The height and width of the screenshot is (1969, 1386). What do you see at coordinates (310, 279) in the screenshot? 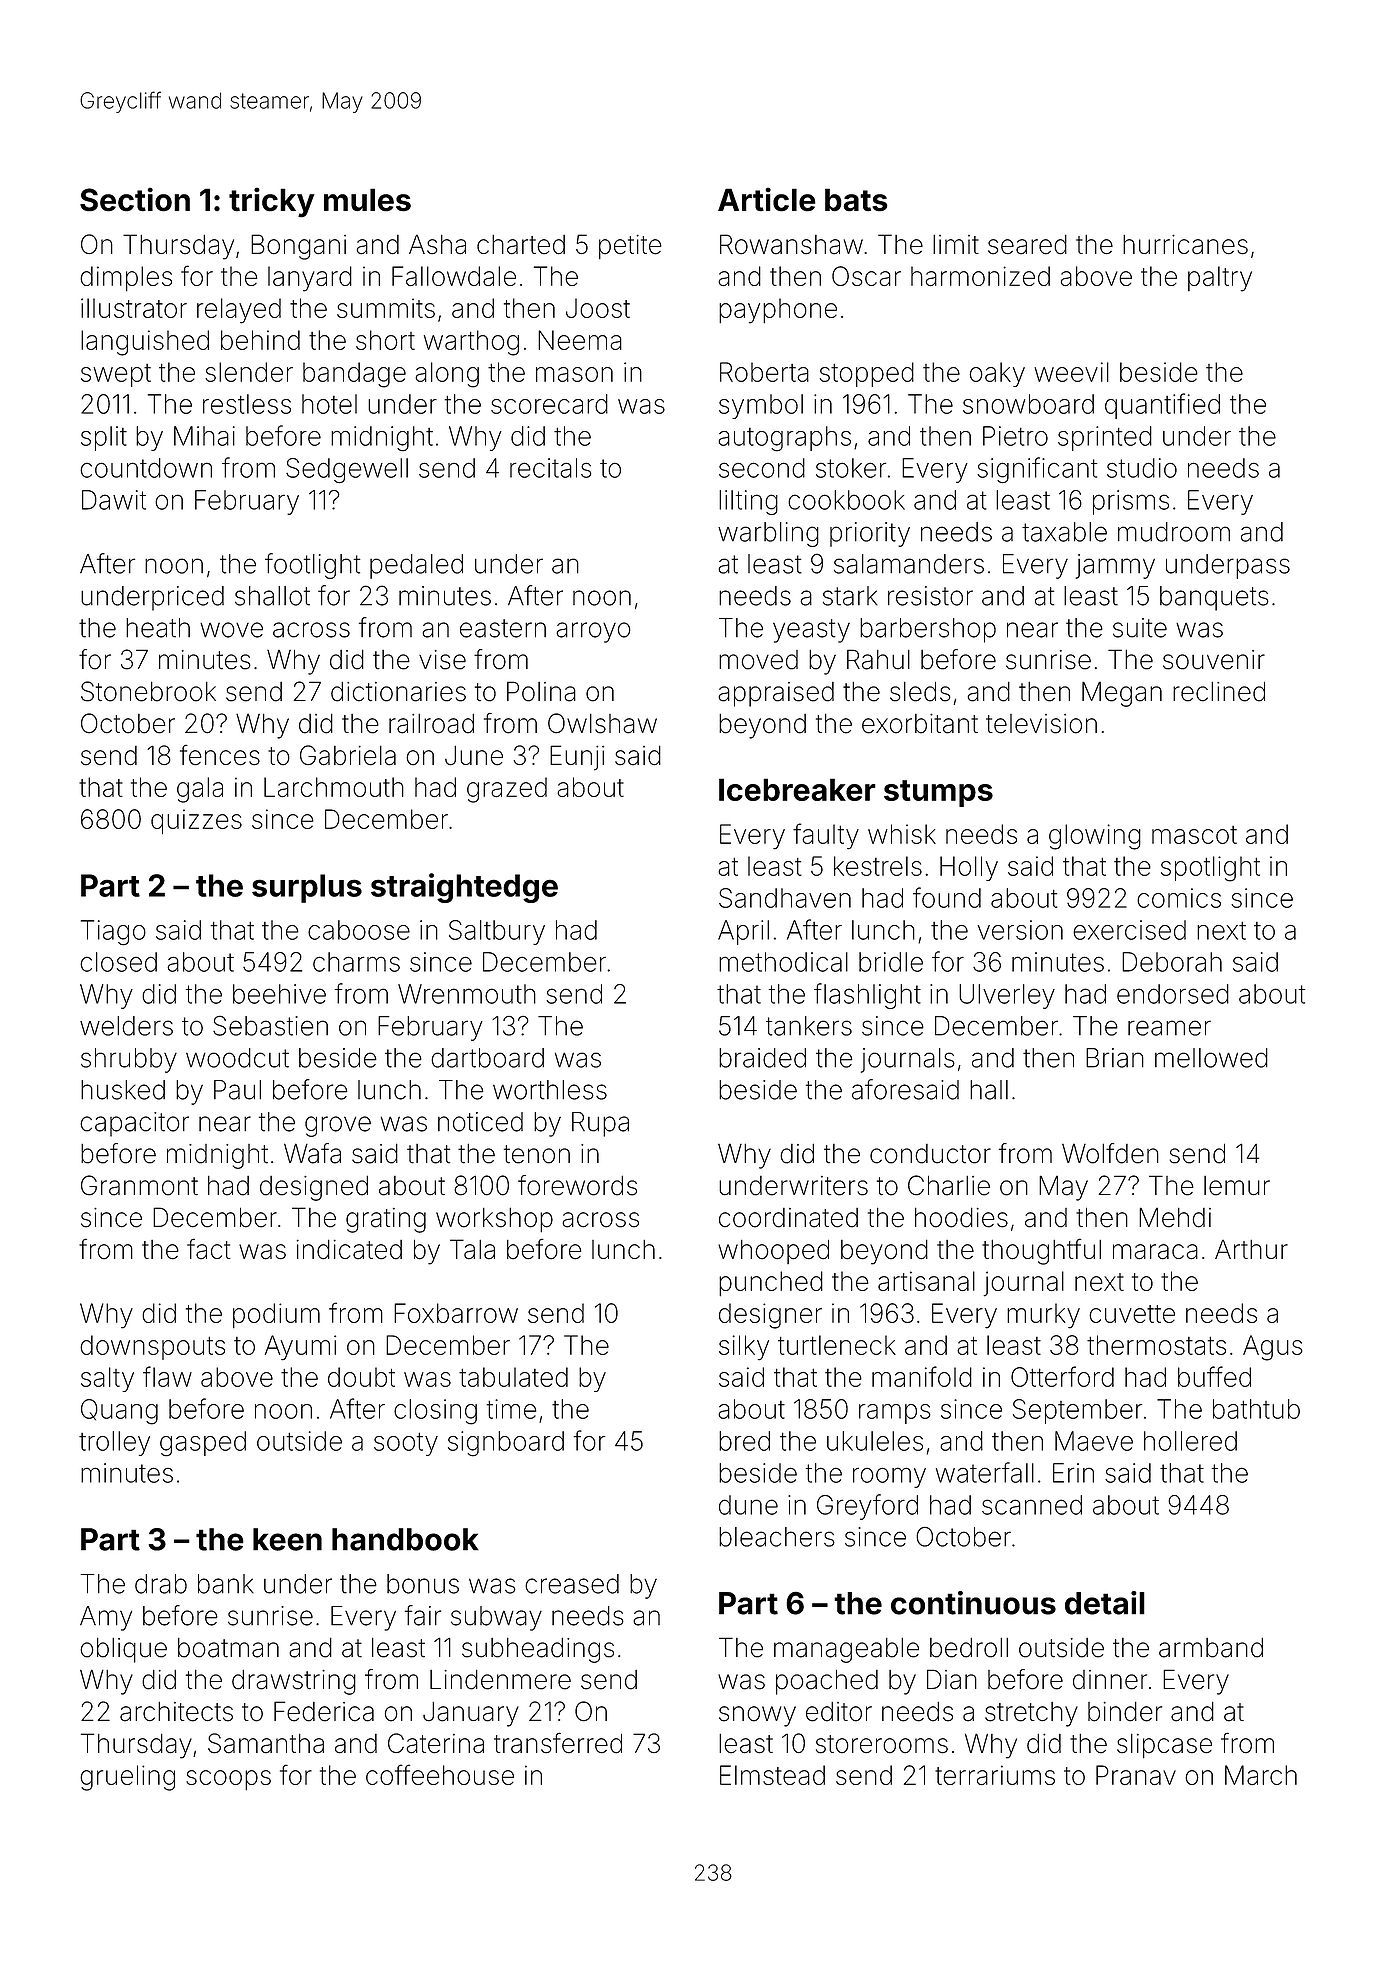
I see `lanyard` at bounding box center [310, 279].
